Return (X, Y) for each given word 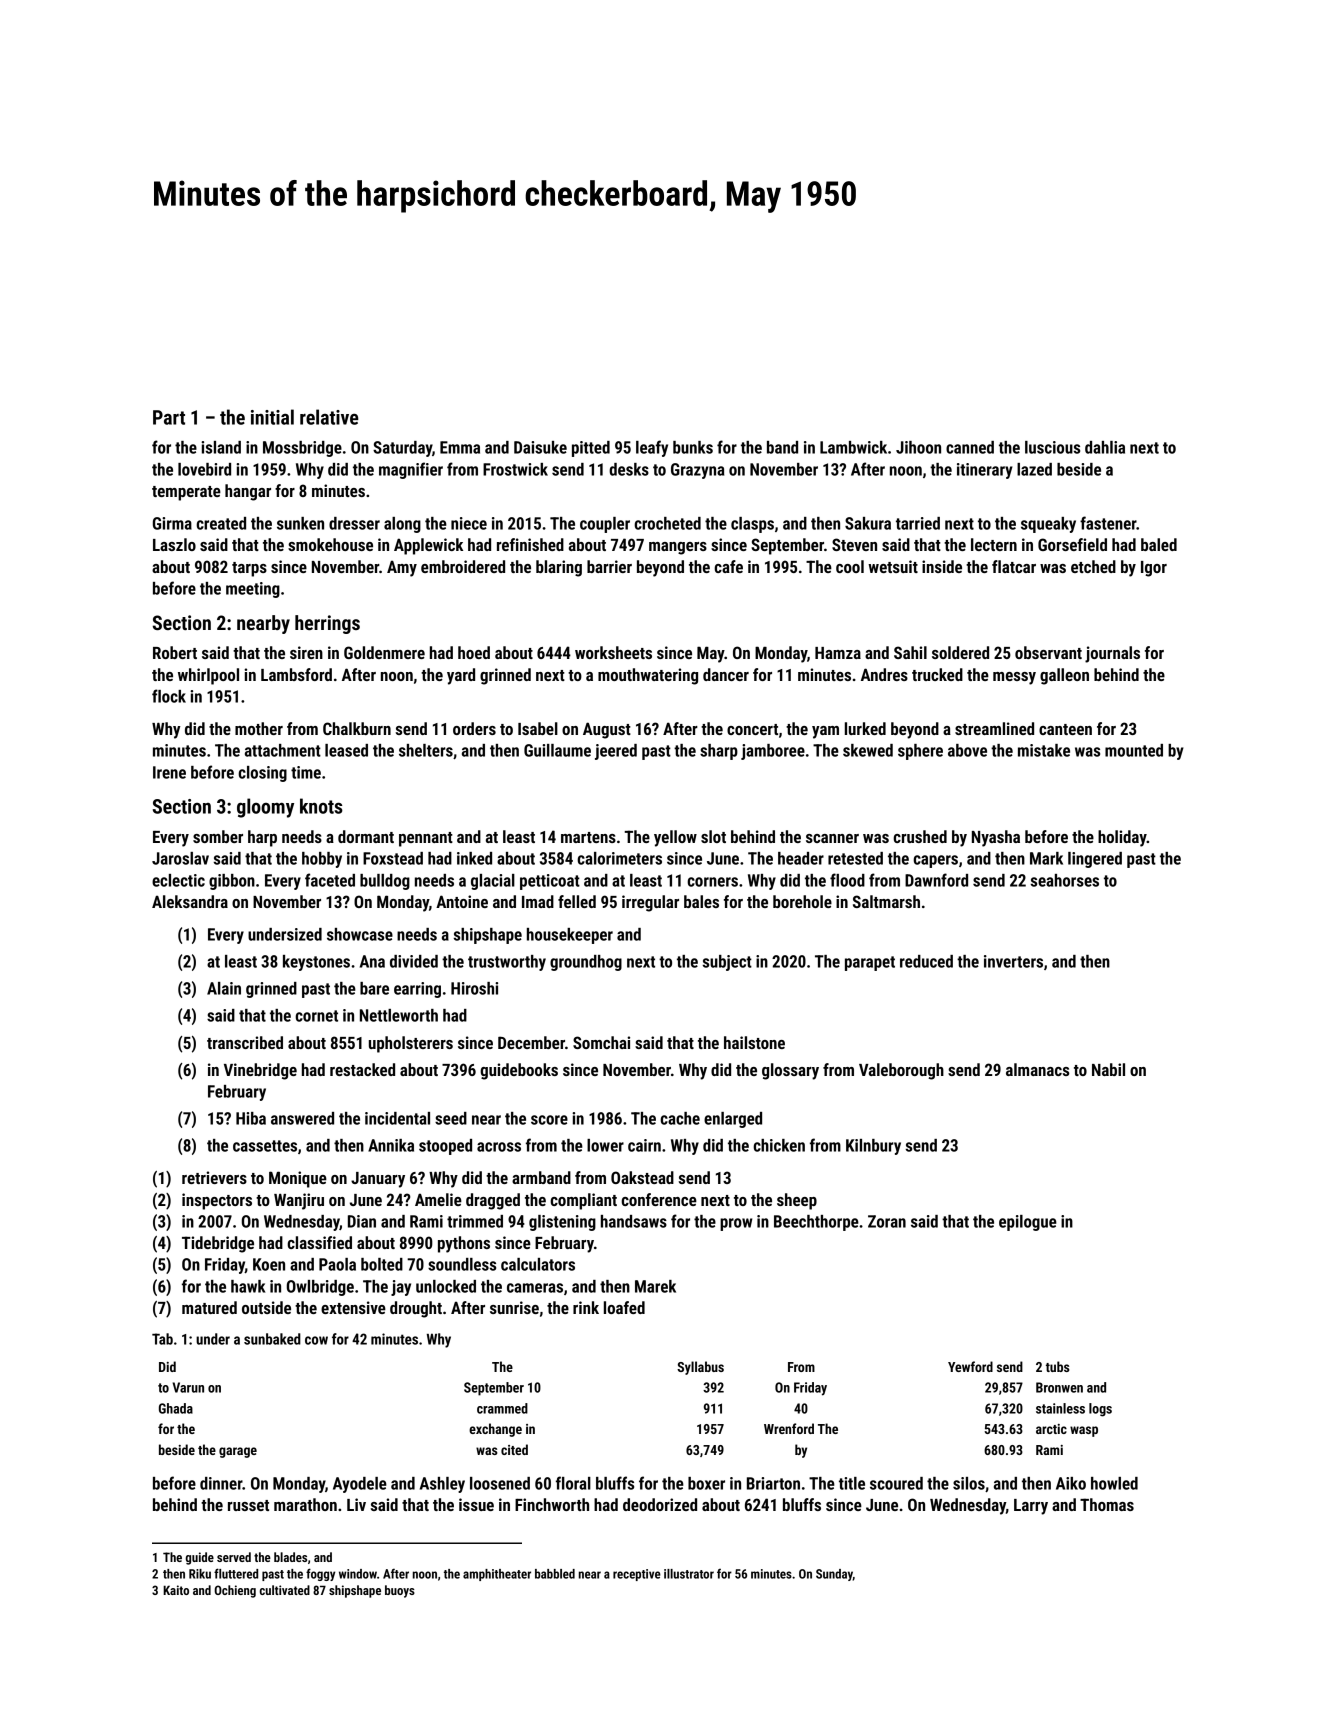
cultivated (285, 1590)
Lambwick (853, 447)
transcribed (245, 1042)
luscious (1052, 447)
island (221, 447)
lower (605, 1145)
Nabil (1108, 1069)
